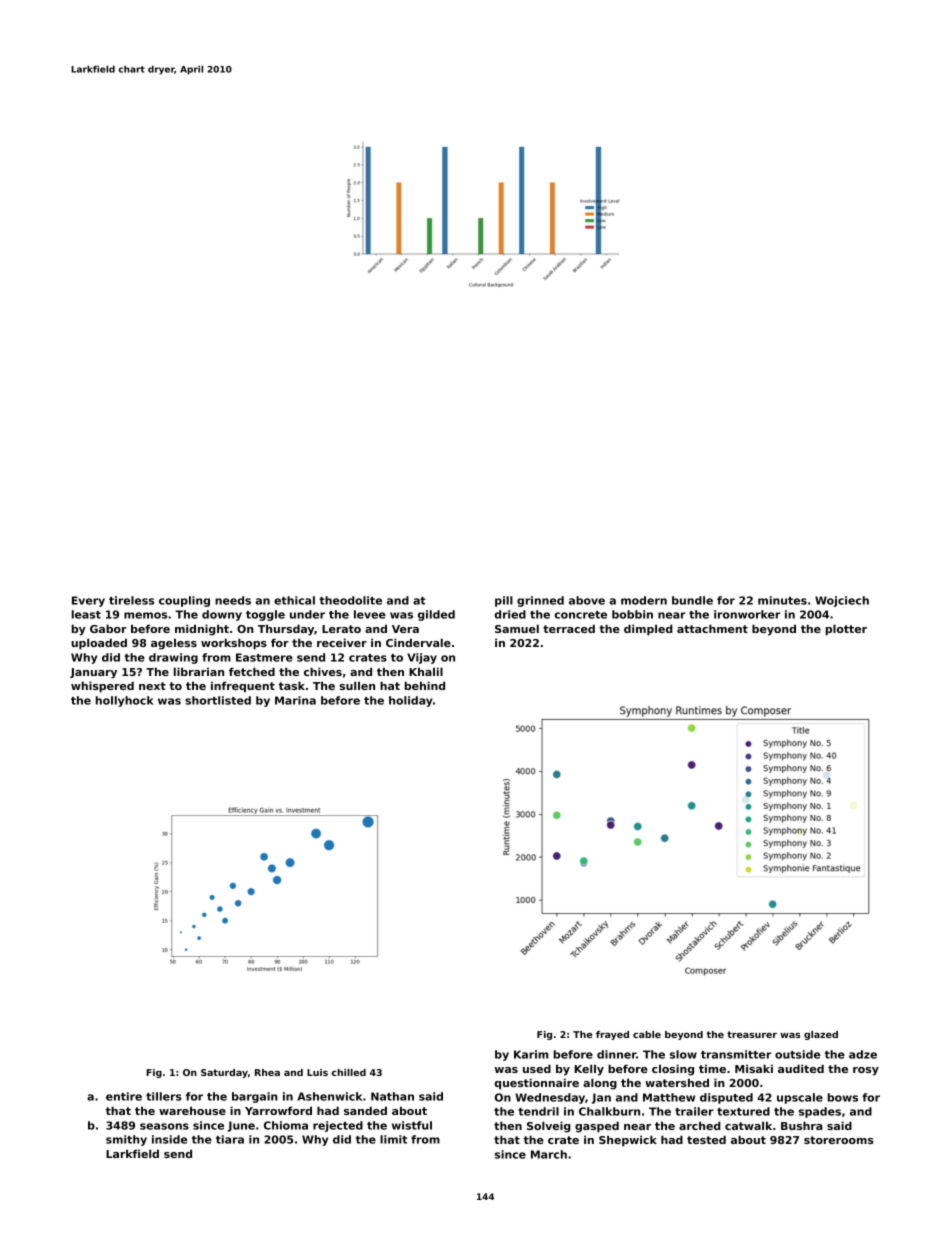 Image resolution: width=952 pixels, height=1233 pixels. What do you see at coordinates (517, 628) in the image?
I see `Samuel` at bounding box center [517, 628].
